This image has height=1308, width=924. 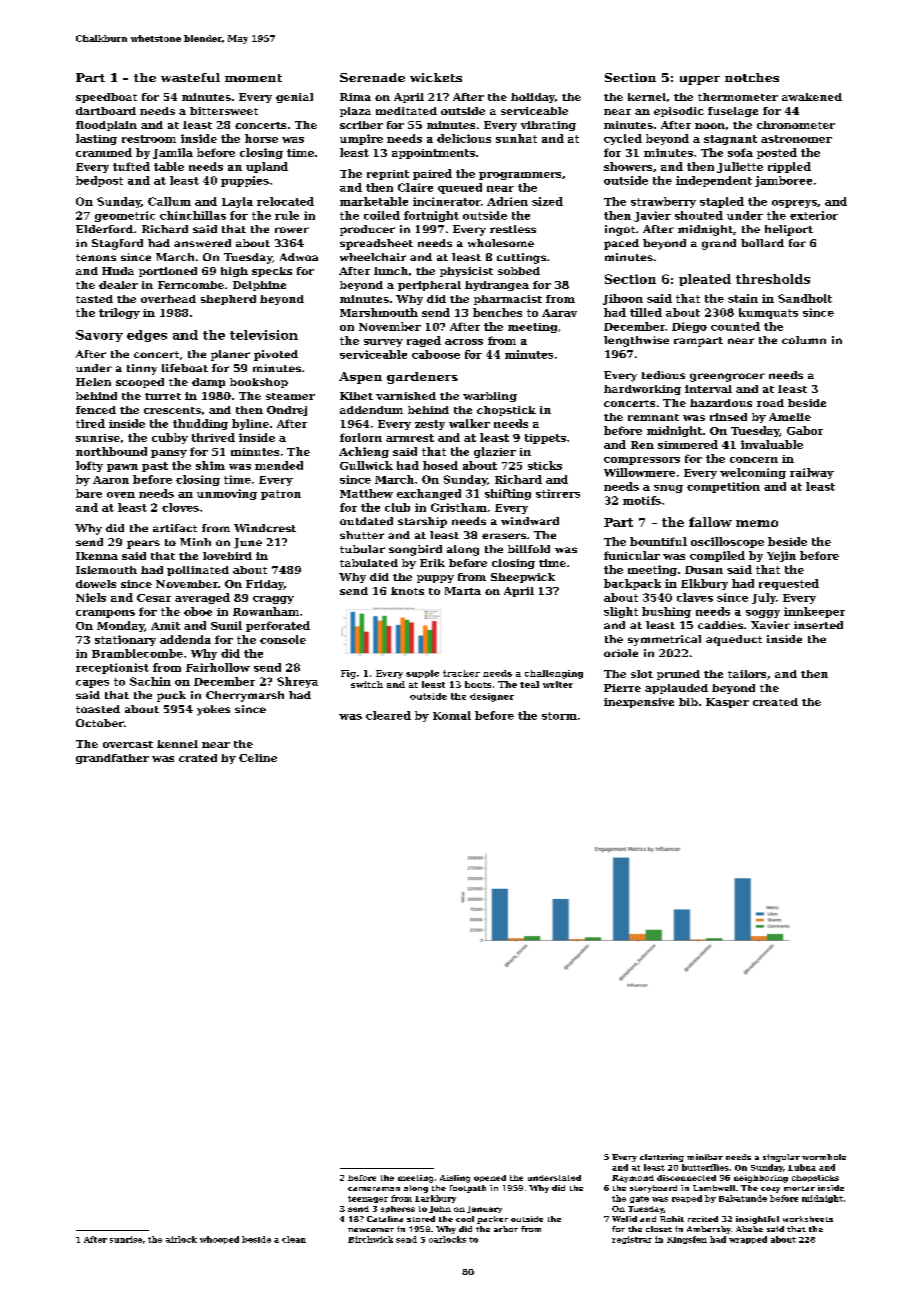 I want to click on clattering, so click(x=662, y=1158).
